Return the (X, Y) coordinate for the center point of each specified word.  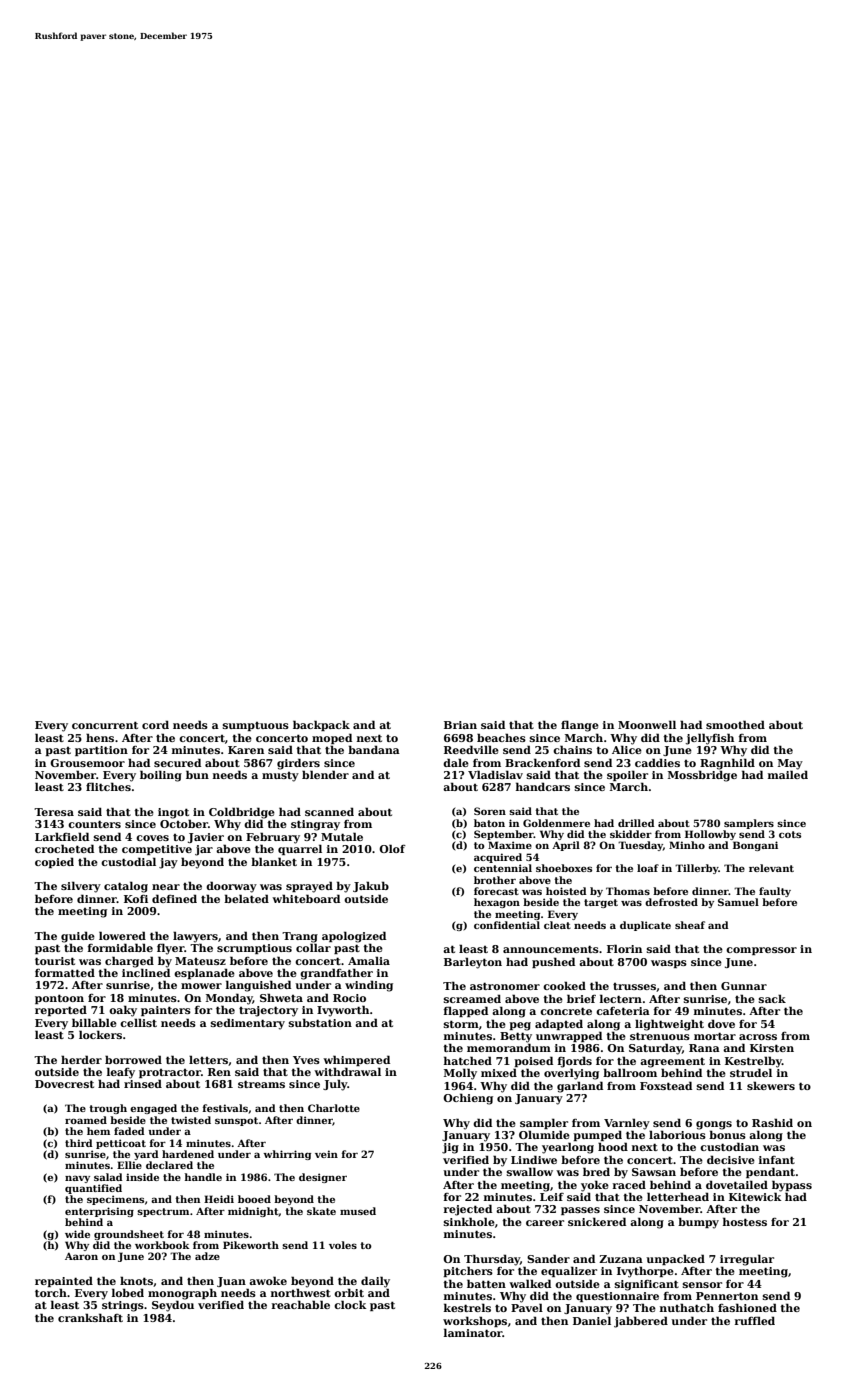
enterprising (99, 1212)
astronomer (505, 986)
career (545, 1223)
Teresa (54, 812)
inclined (146, 972)
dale (456, 762)
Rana (704, 1048)
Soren (490, 811)
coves (152, 838)
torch (51, 1292)
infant (777, 1160)
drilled (636, 823)
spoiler (627, 775)
